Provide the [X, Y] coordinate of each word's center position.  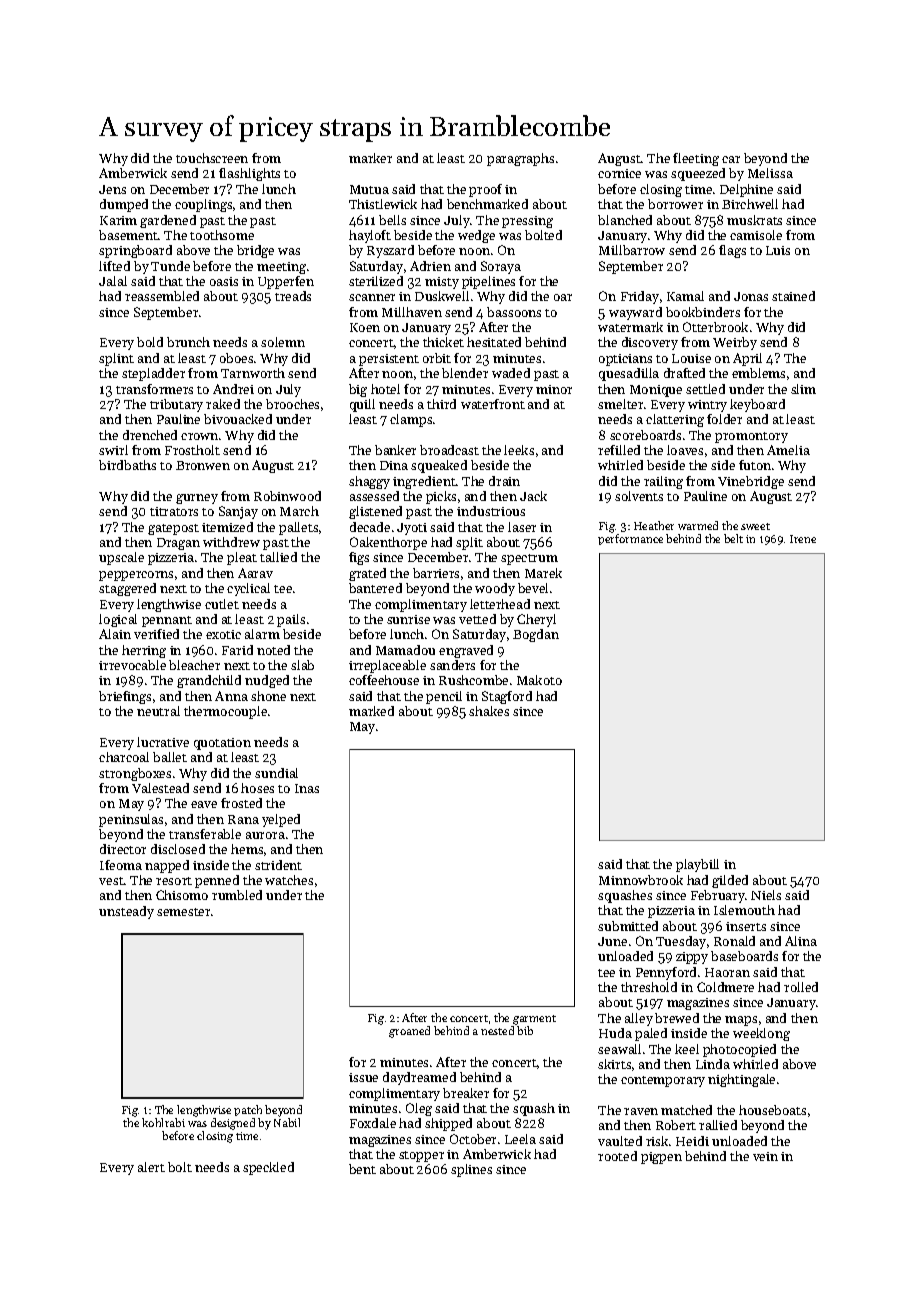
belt [733, 538]
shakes [489, 711]
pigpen [661, 1158]
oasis [224, 281]
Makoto [539, 680]
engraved [466, 651]
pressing [527, 222]
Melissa [770, 173]
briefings [125, 697]
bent [362, 1169]
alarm [262, 634]
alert [151, 1167]
